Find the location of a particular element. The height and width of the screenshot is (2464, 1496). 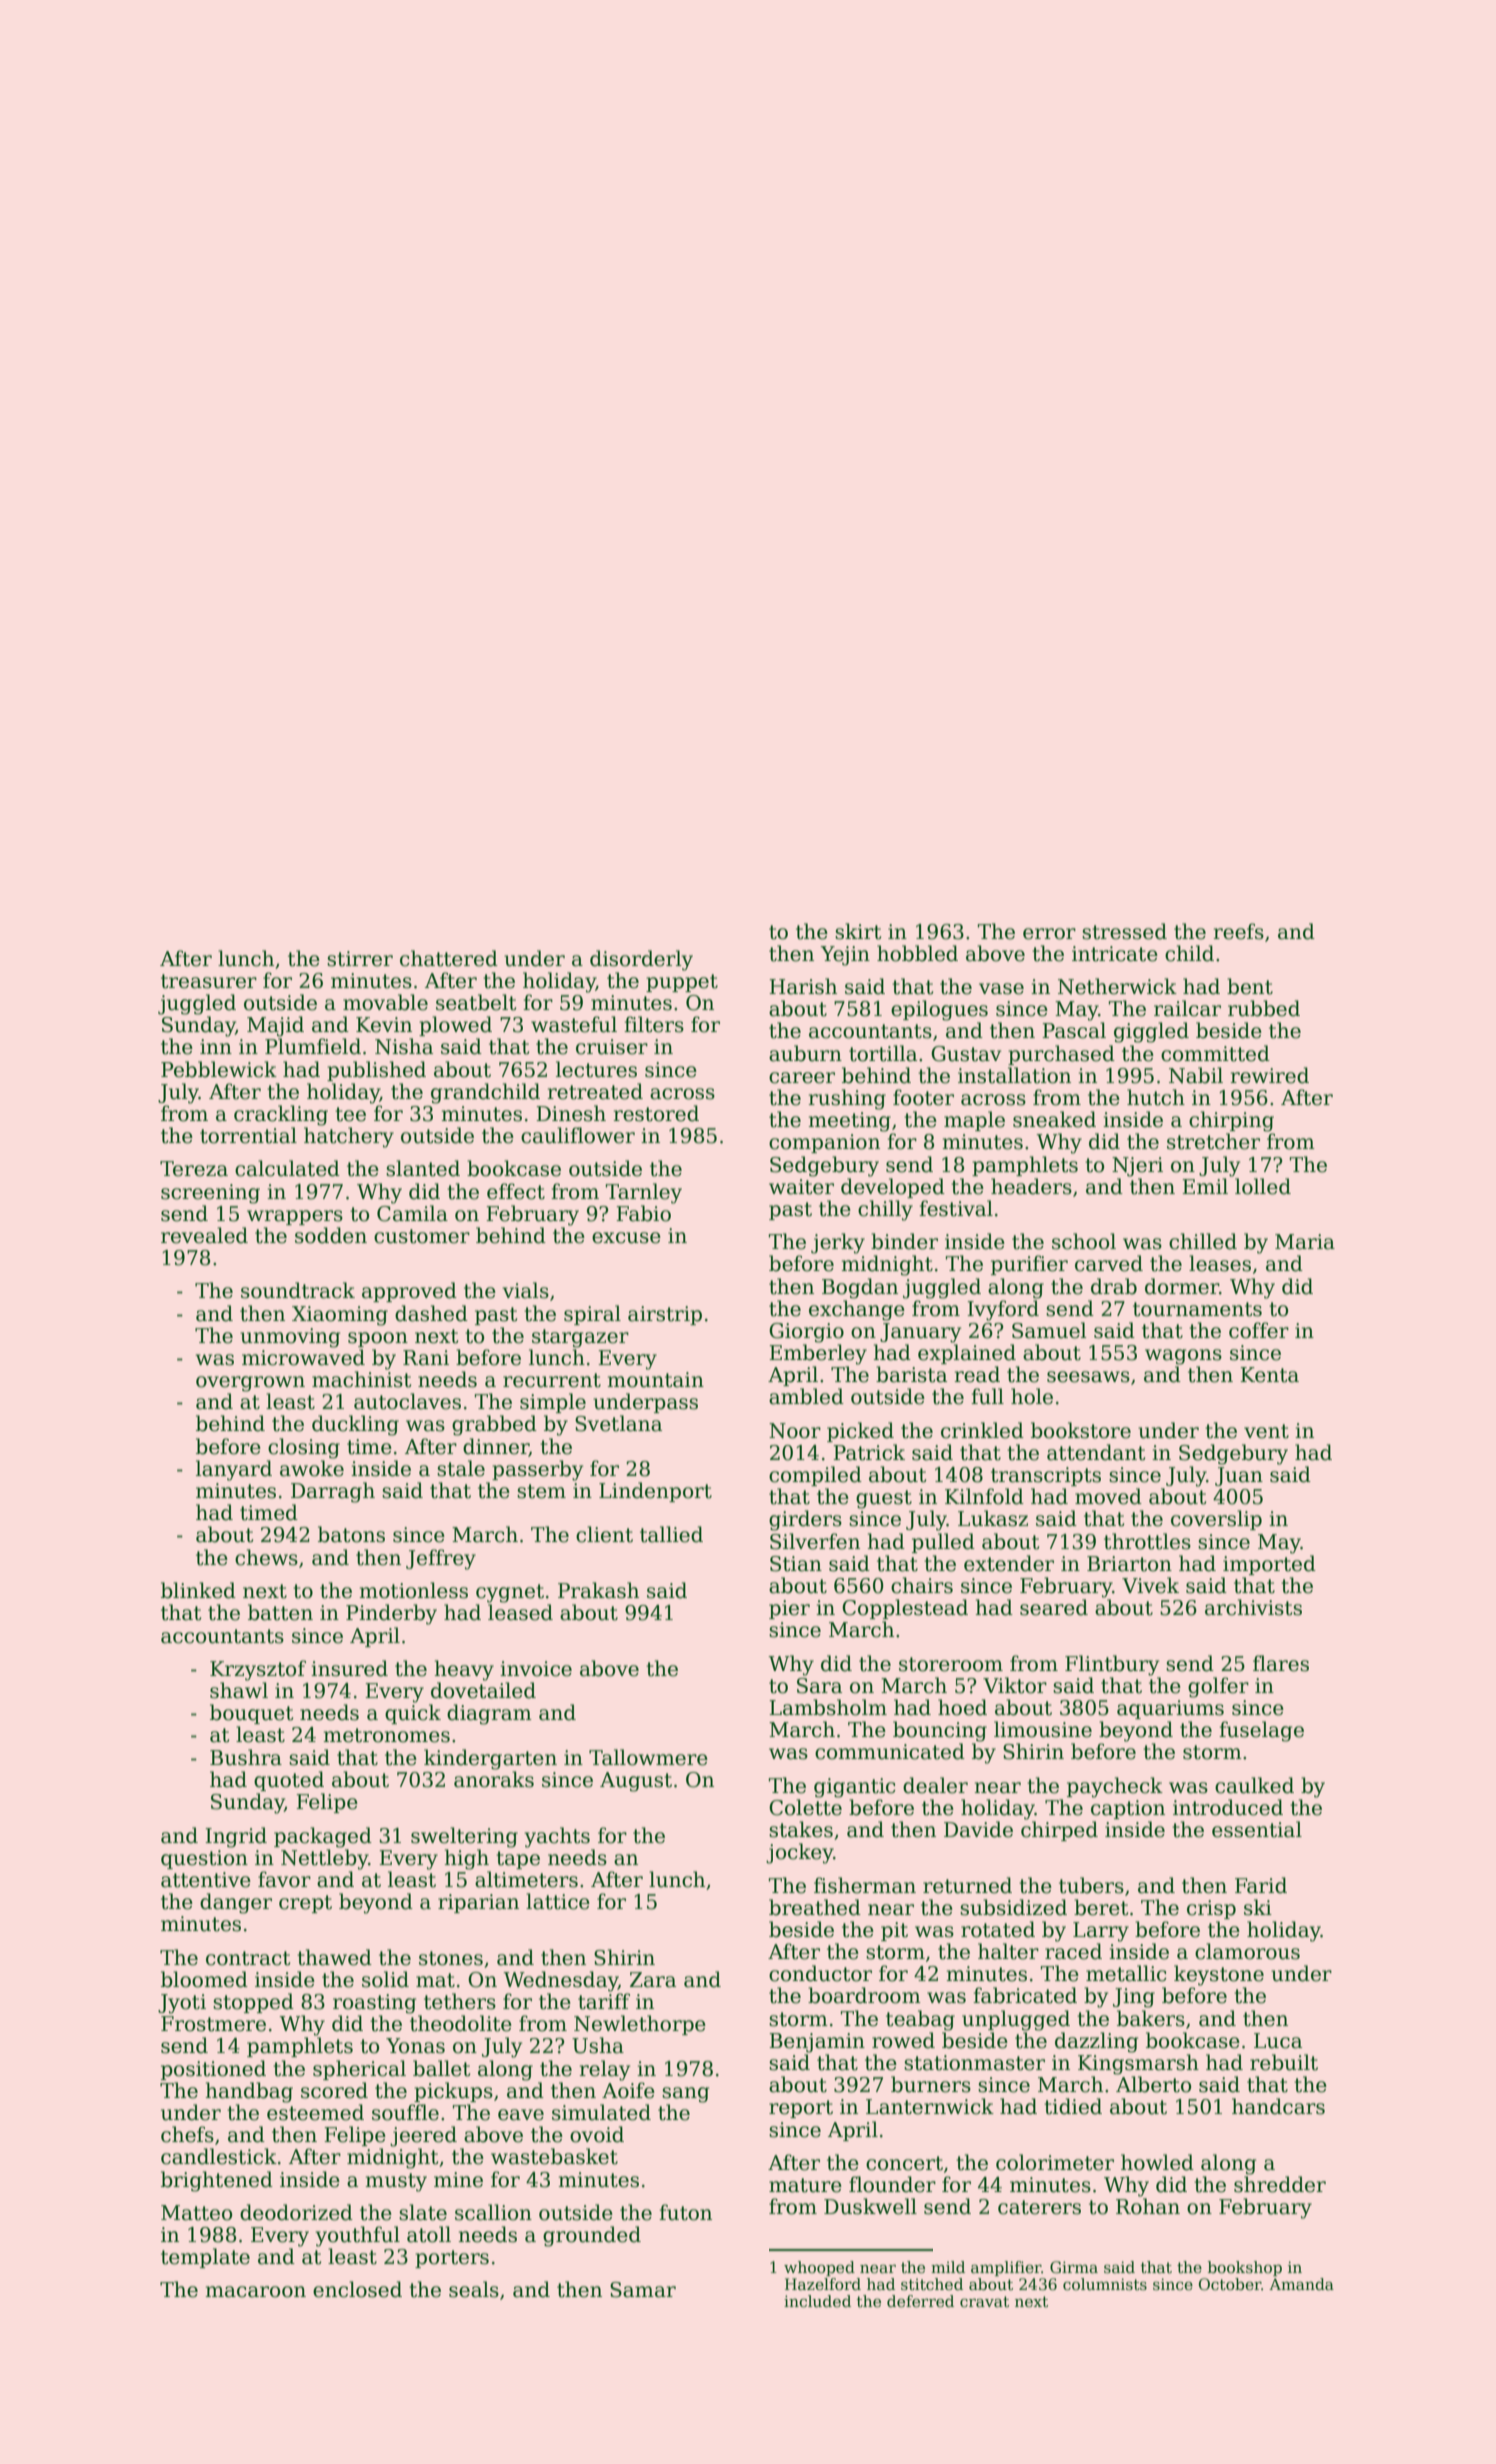

deodorized is located at coordinates (296, 2212).
